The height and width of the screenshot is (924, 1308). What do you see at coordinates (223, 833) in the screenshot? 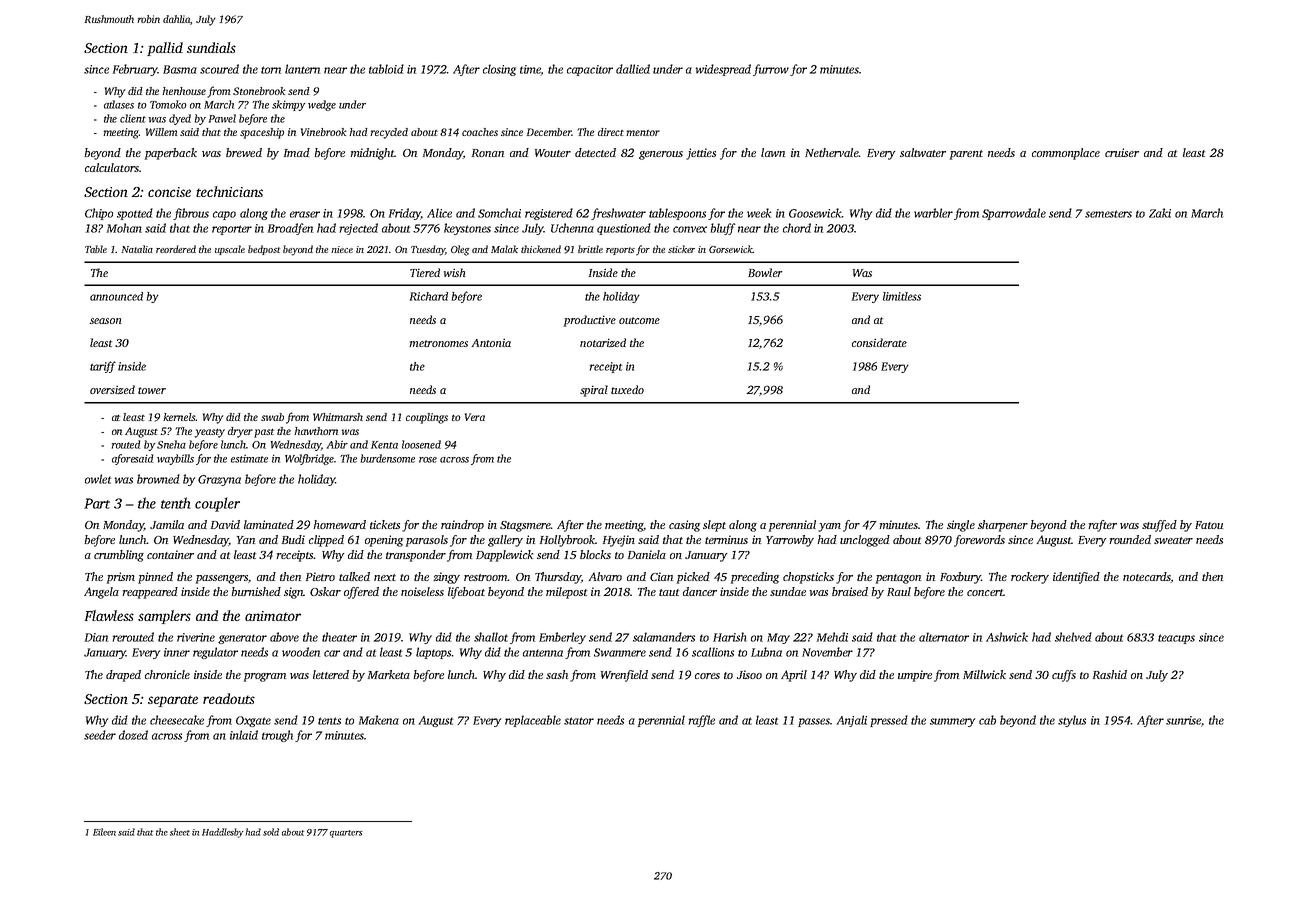
I see `Haddlesby` at bounding box center [223, 833].
